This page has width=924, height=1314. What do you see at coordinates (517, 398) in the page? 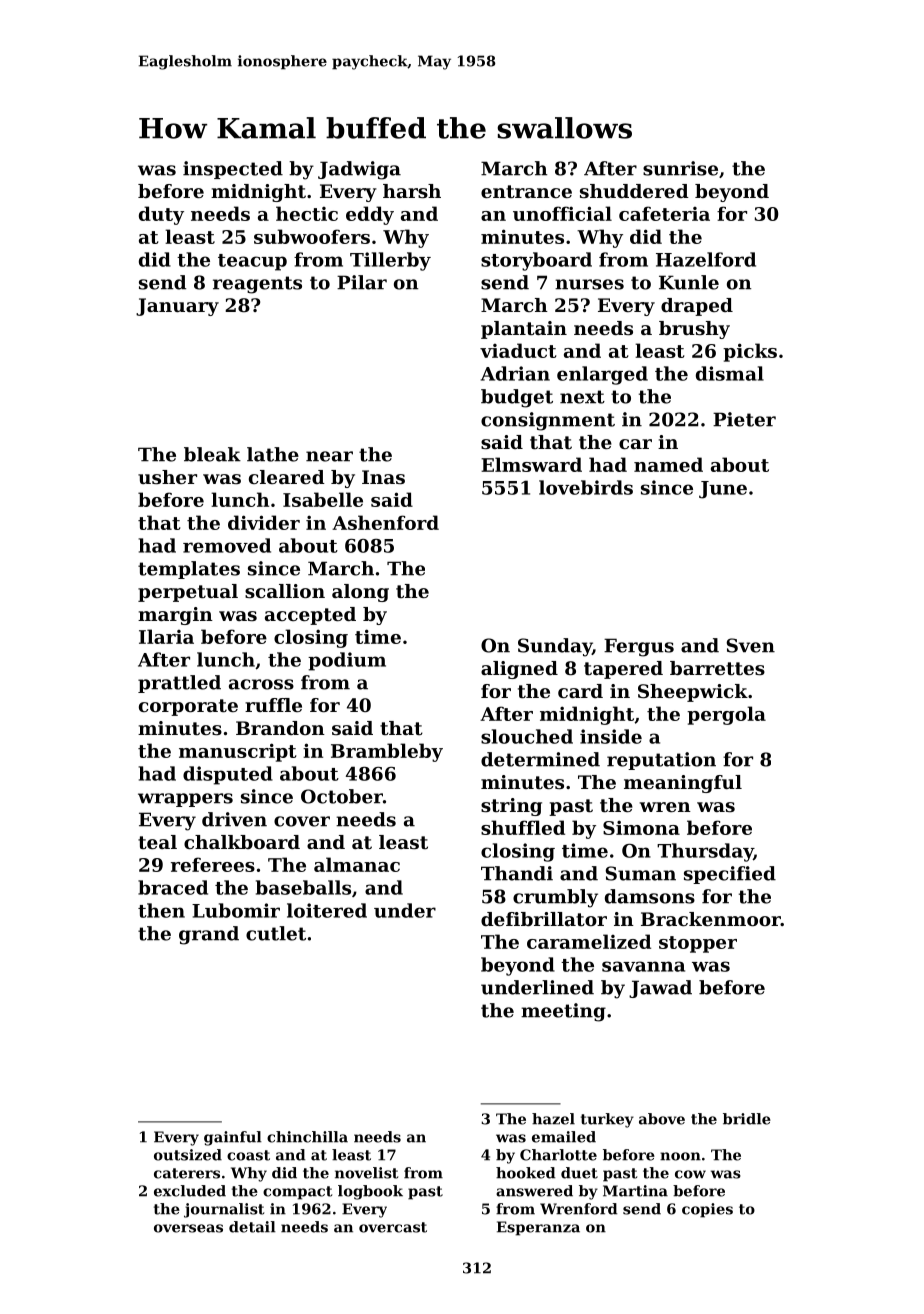
I see `budget` at bounding box center [517, 398].
